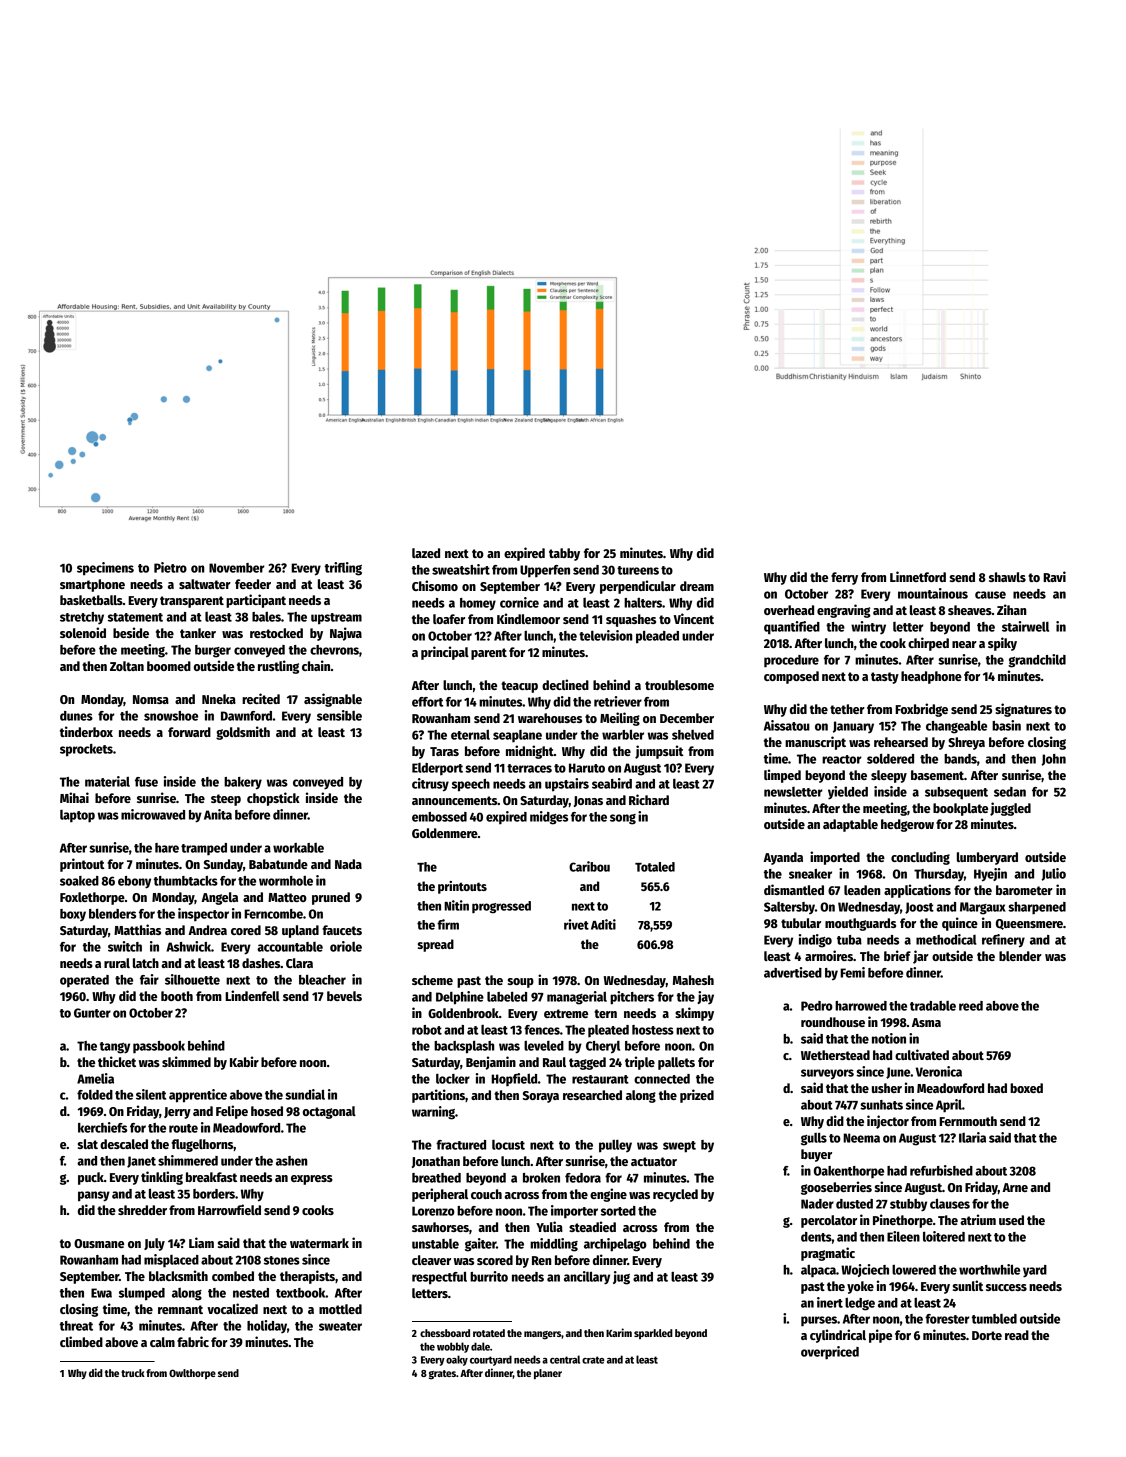  Describe the element at coordinates (830, 1353) in the screenshot. I see `overpriced` at that location.
